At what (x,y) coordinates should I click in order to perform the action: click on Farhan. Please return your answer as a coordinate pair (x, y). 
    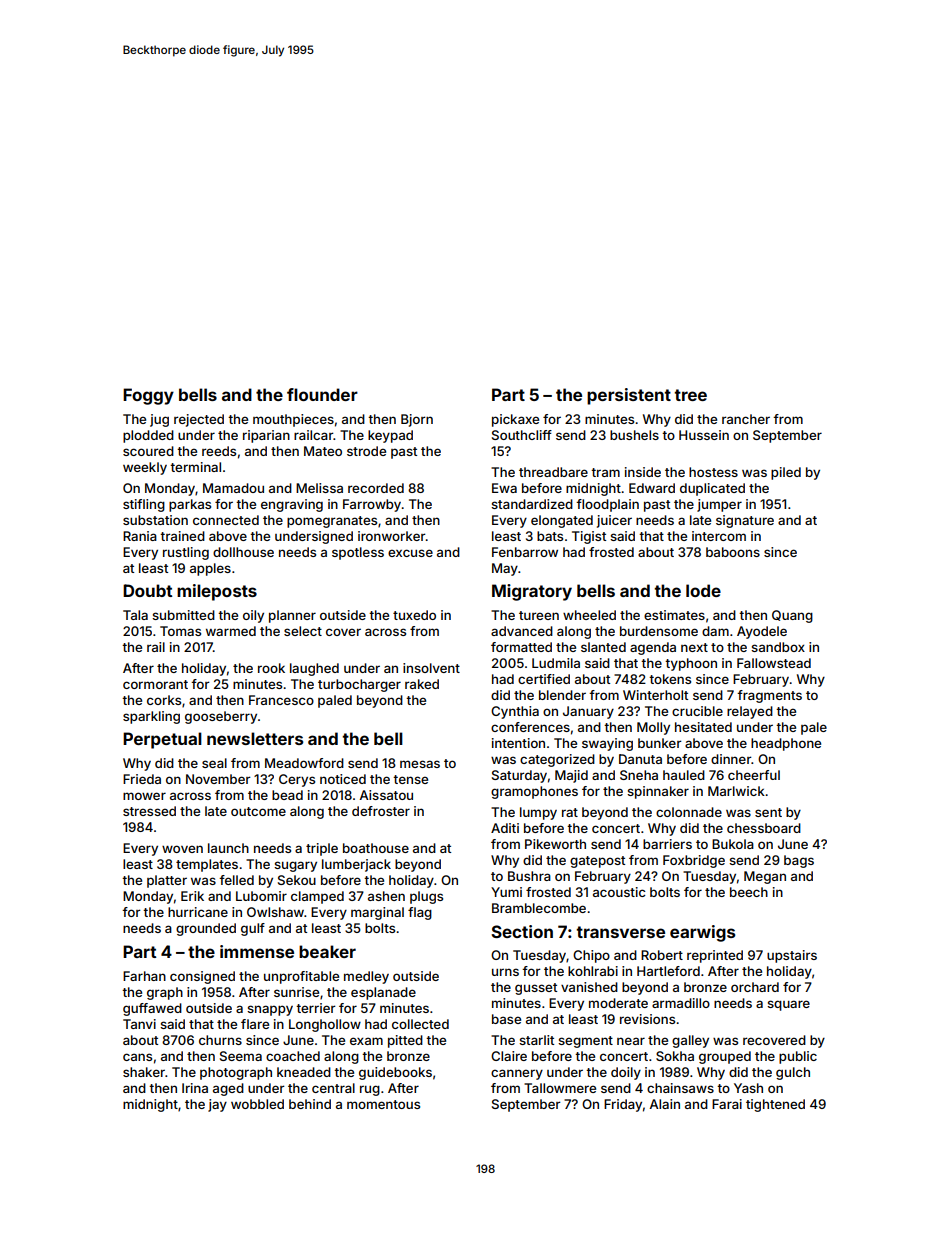
    Looking at the image, I should click on (144, 976).
